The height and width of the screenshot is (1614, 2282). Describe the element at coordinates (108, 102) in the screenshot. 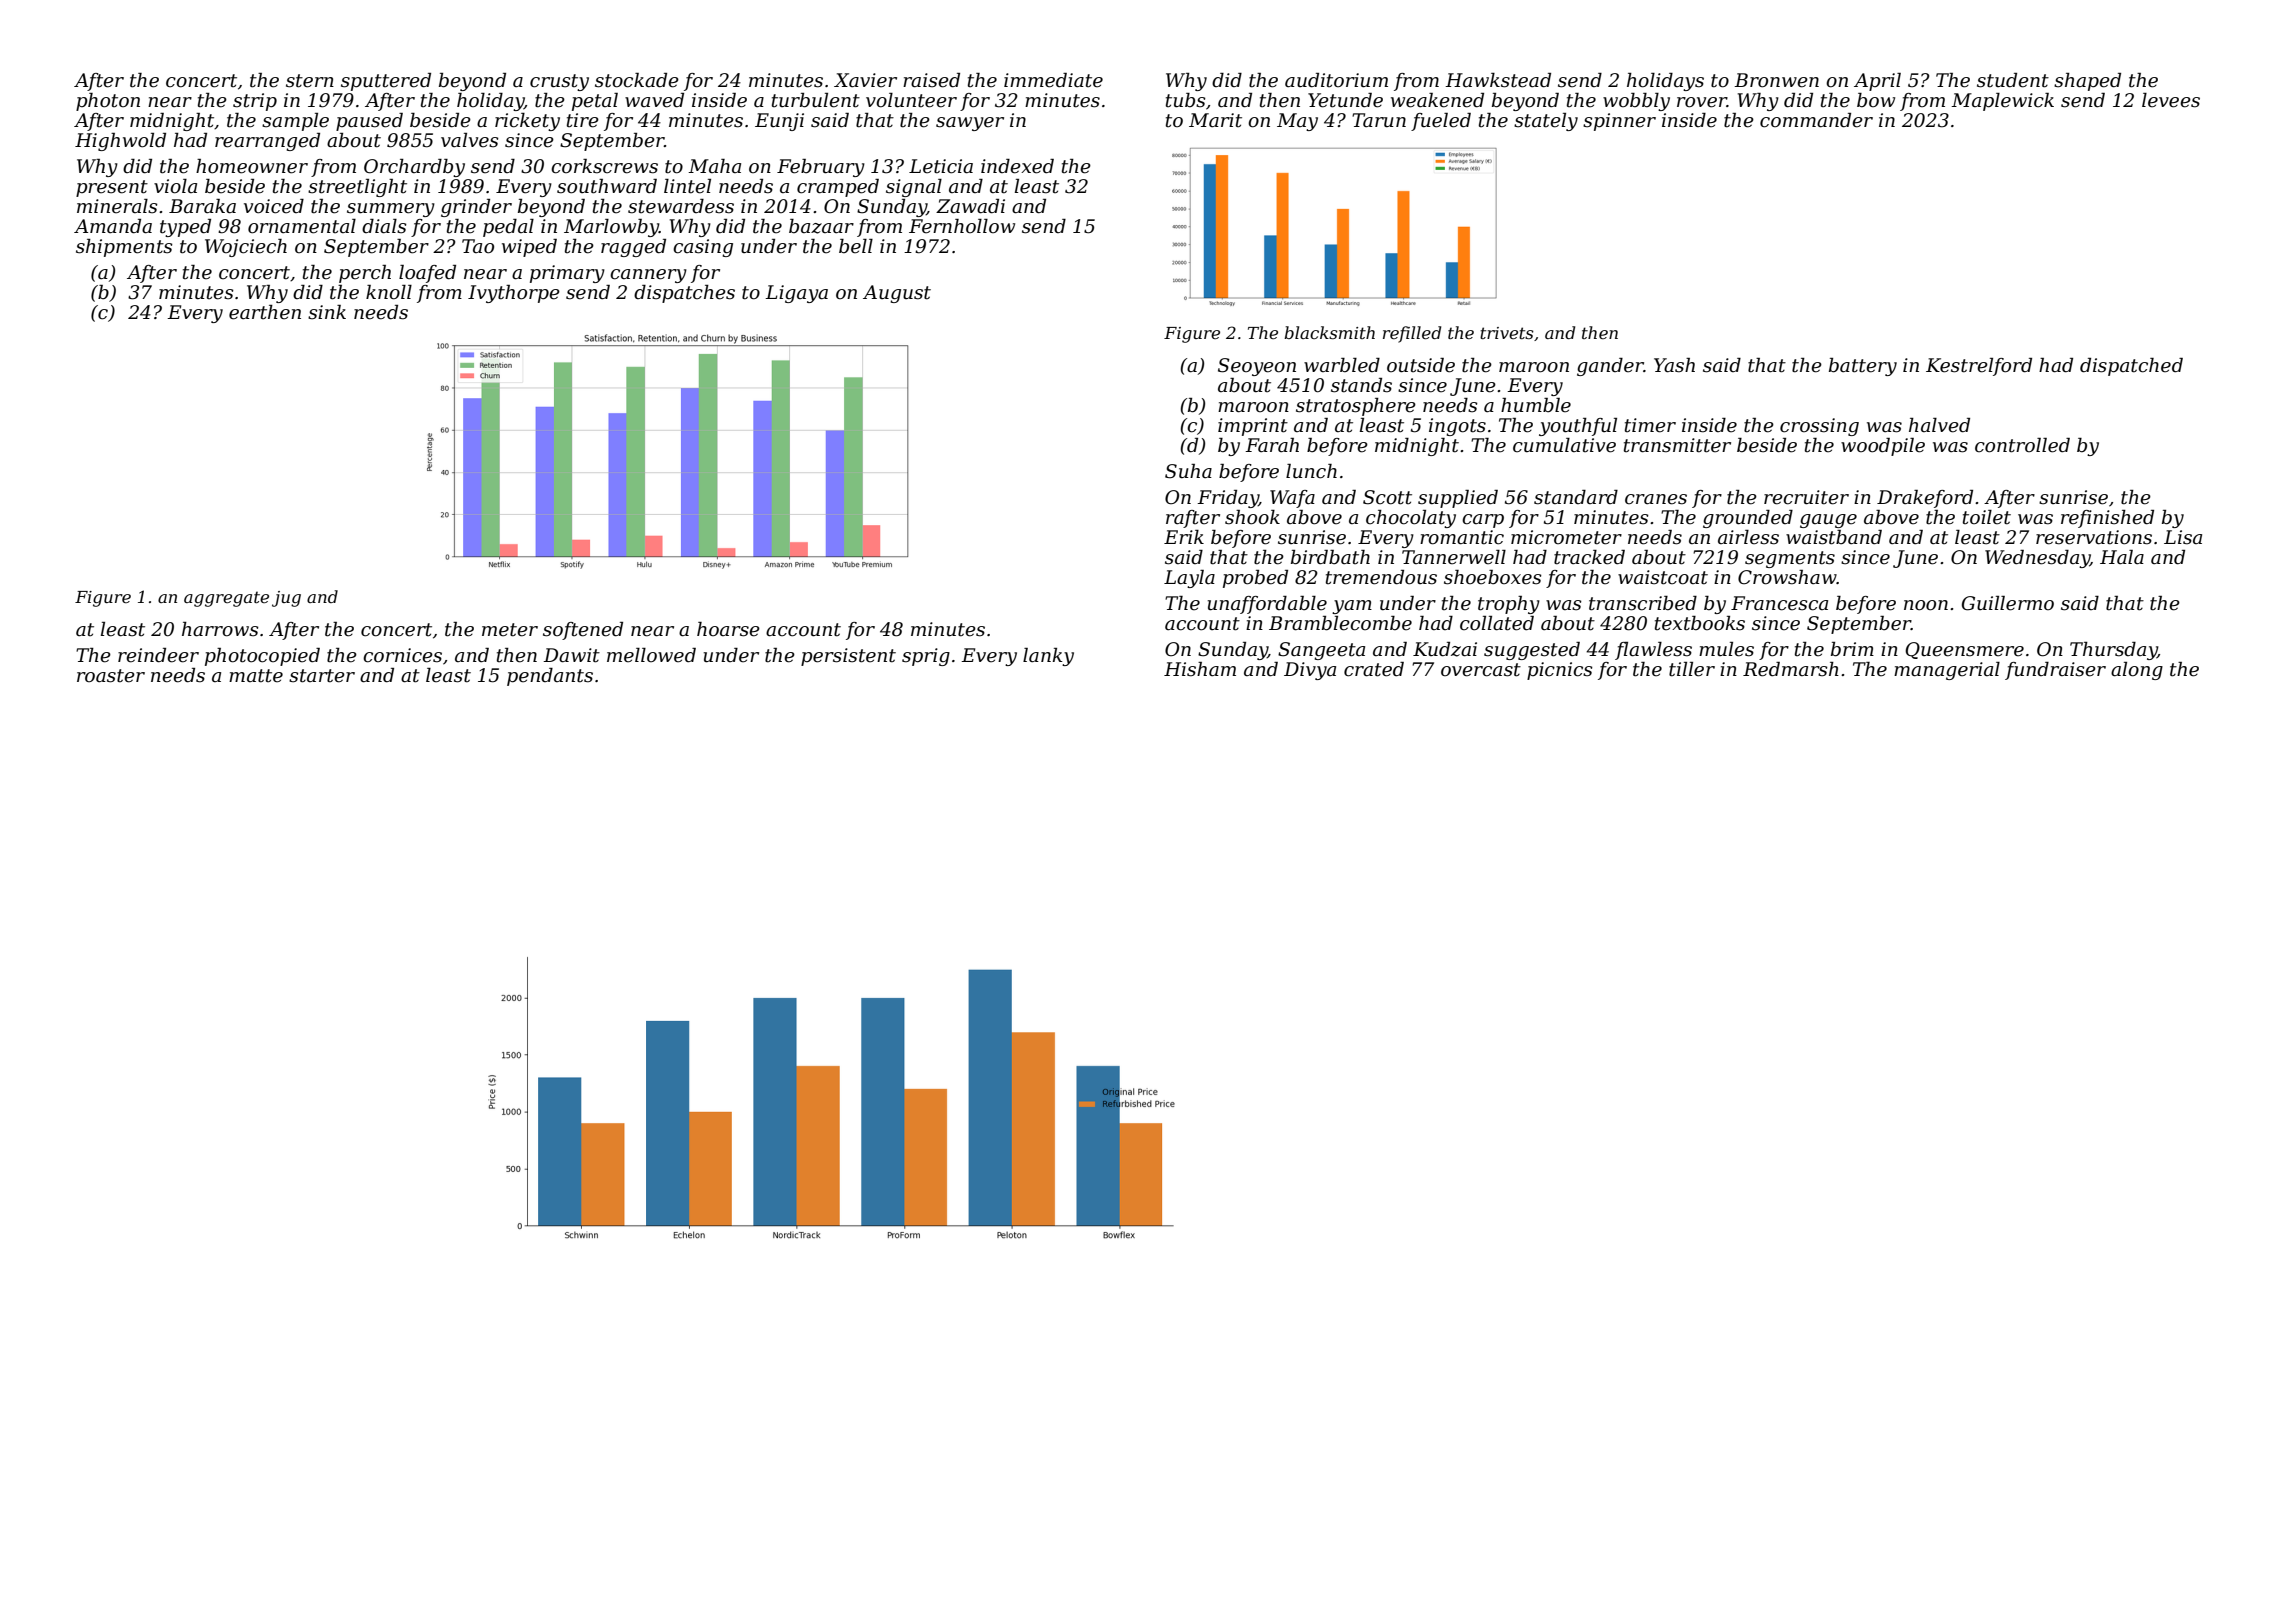

I see `photon` at that location.
